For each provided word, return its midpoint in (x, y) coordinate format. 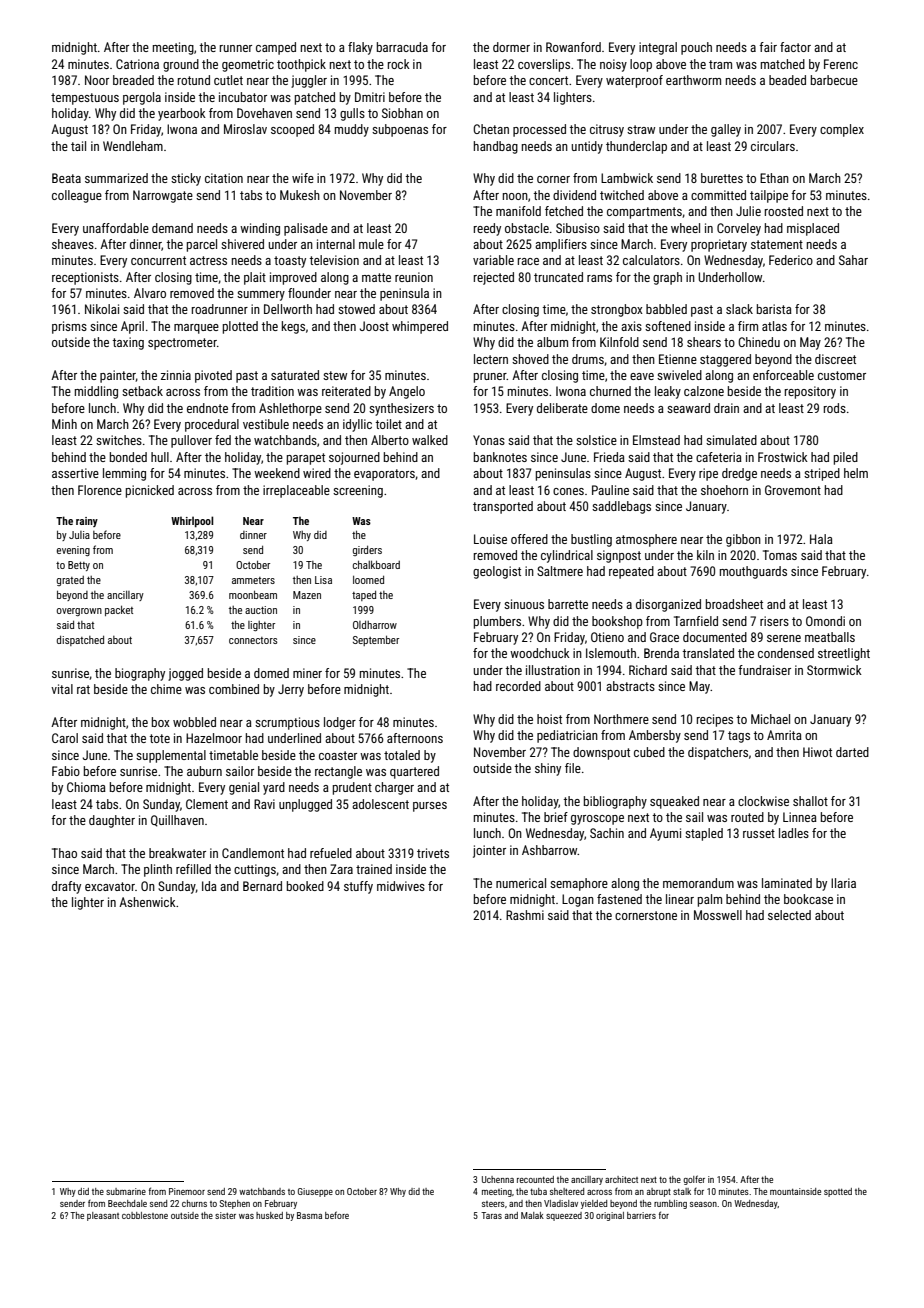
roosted (784, 211)
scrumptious (287, 723)
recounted (535, 1179)
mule (371, 244)
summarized (116, 178)
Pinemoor (187, 1191)
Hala (821, 539)
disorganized (668, 605)
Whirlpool (192, 522)
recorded (518, 686)
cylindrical (567, 556)
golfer (694, 1180)
